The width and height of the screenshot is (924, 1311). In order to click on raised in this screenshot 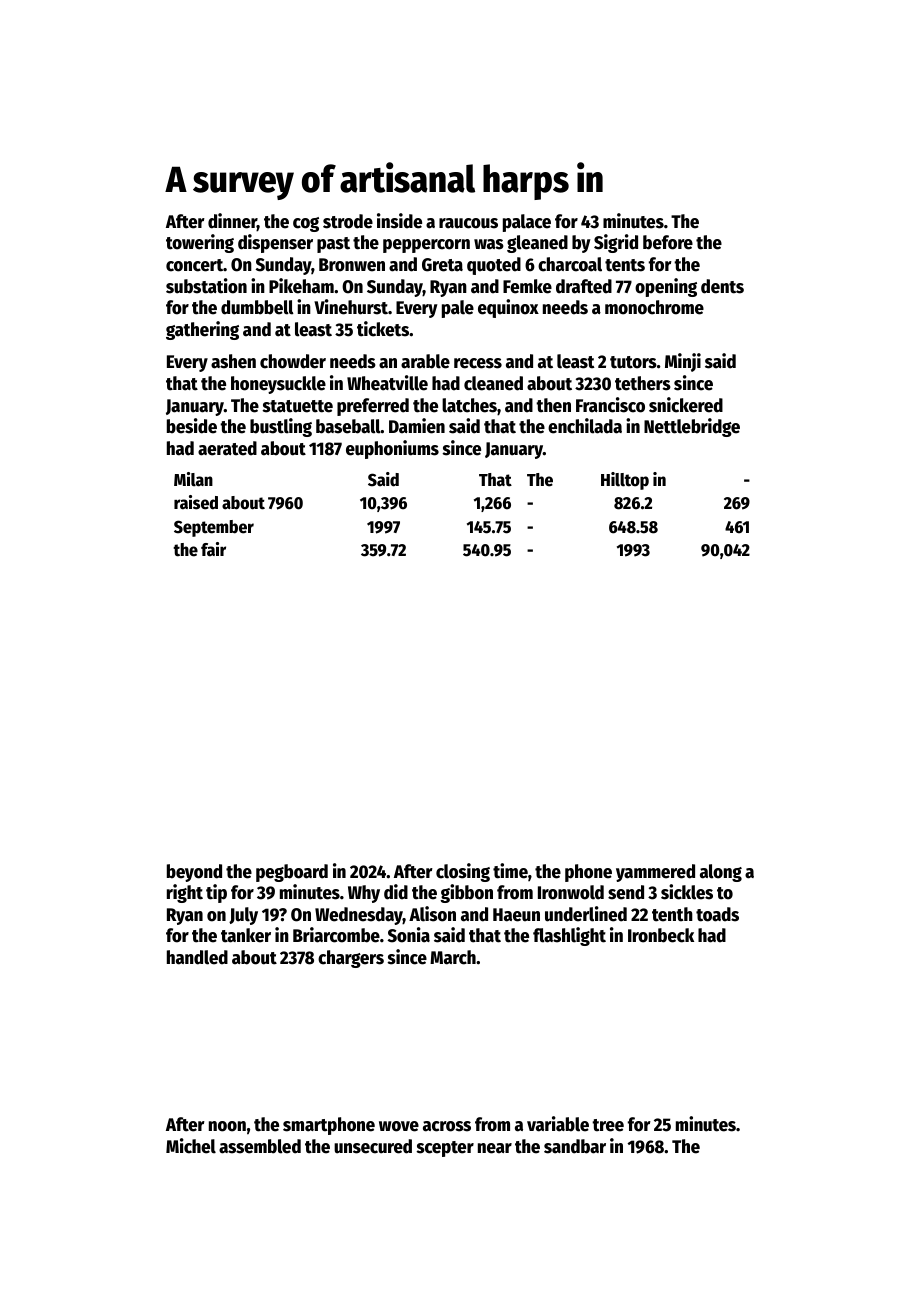, I will do `click(196, 502)`.
